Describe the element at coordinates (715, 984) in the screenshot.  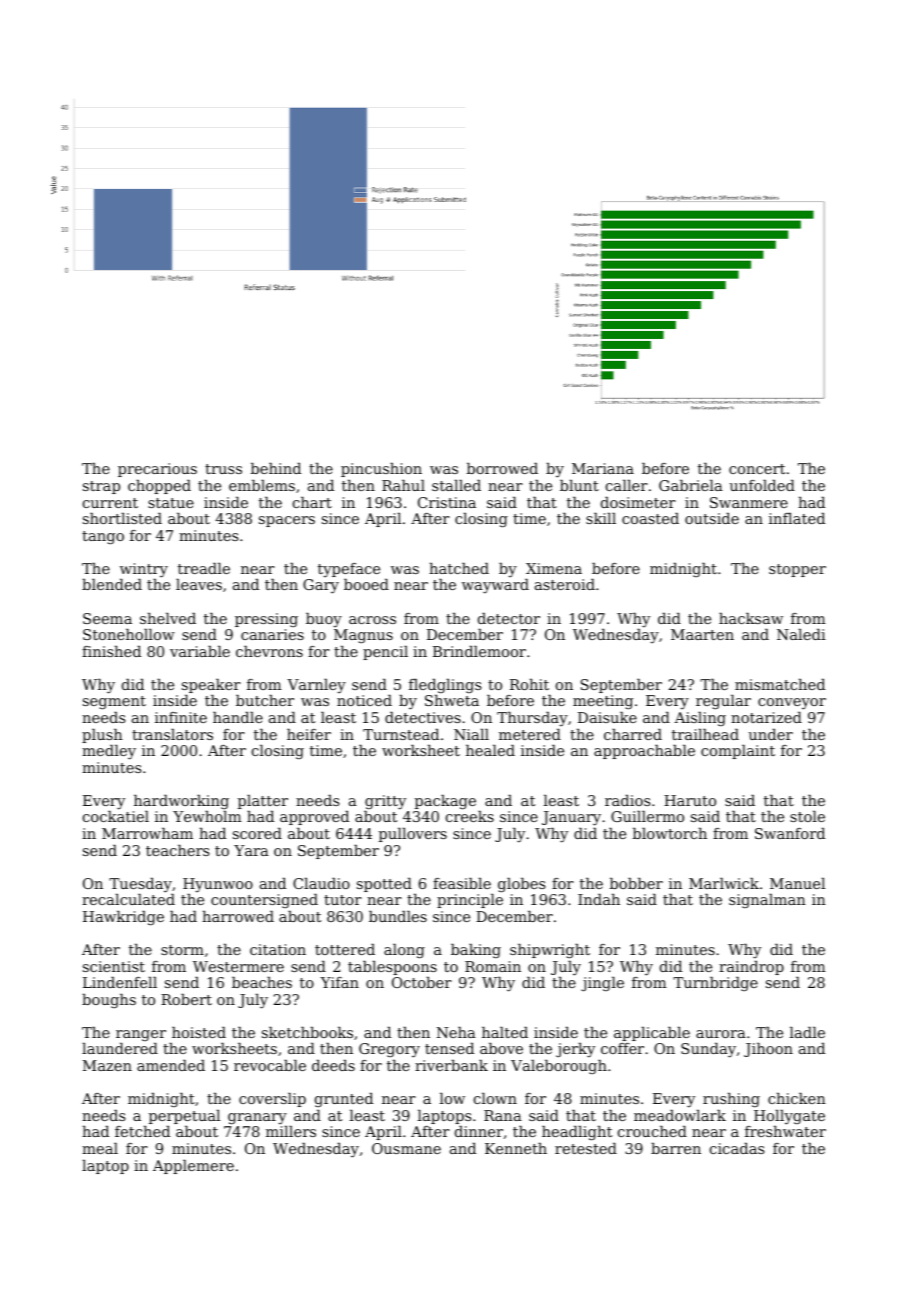
I see `Turnbridge` at that location.
